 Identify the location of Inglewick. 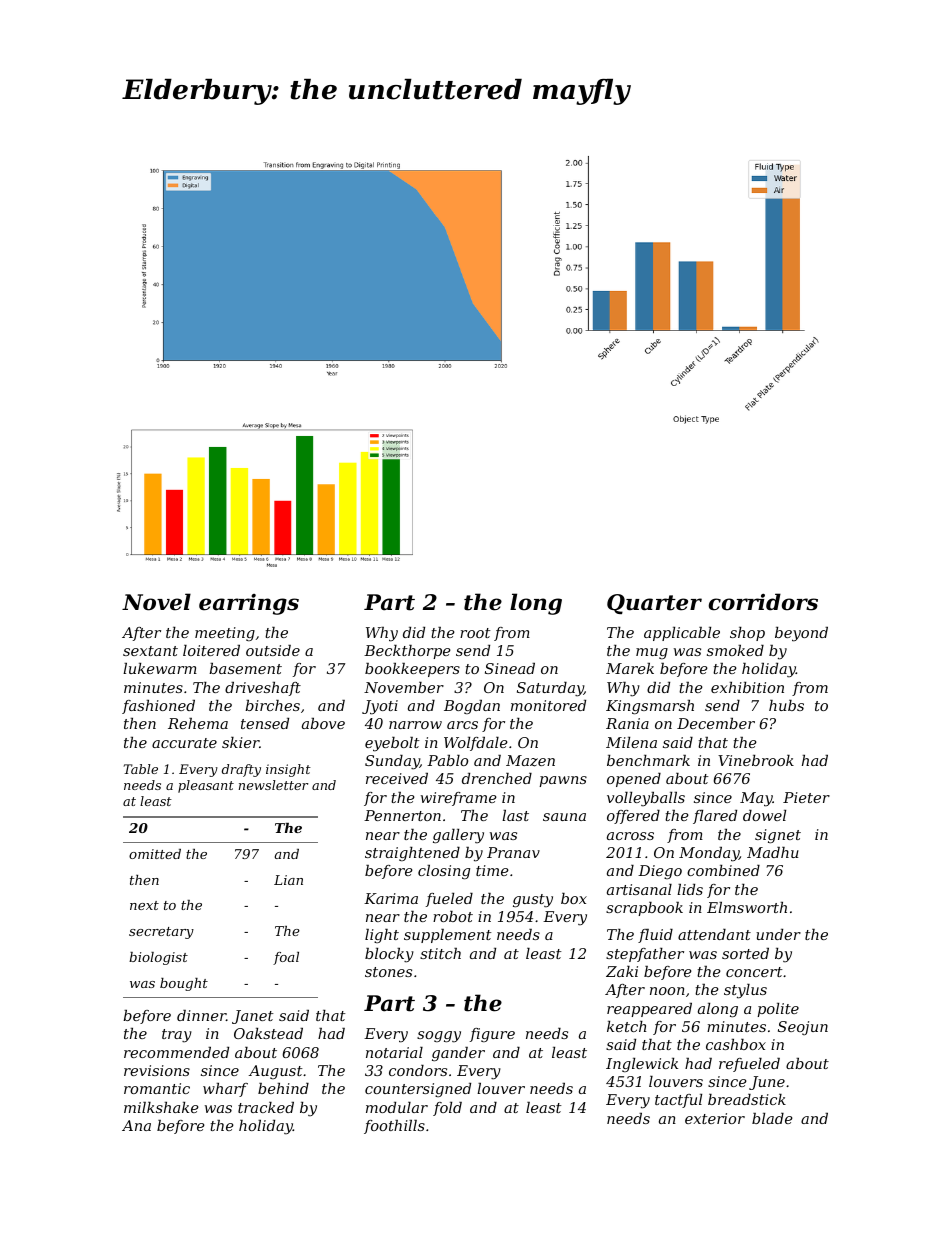
(642, 1065).
